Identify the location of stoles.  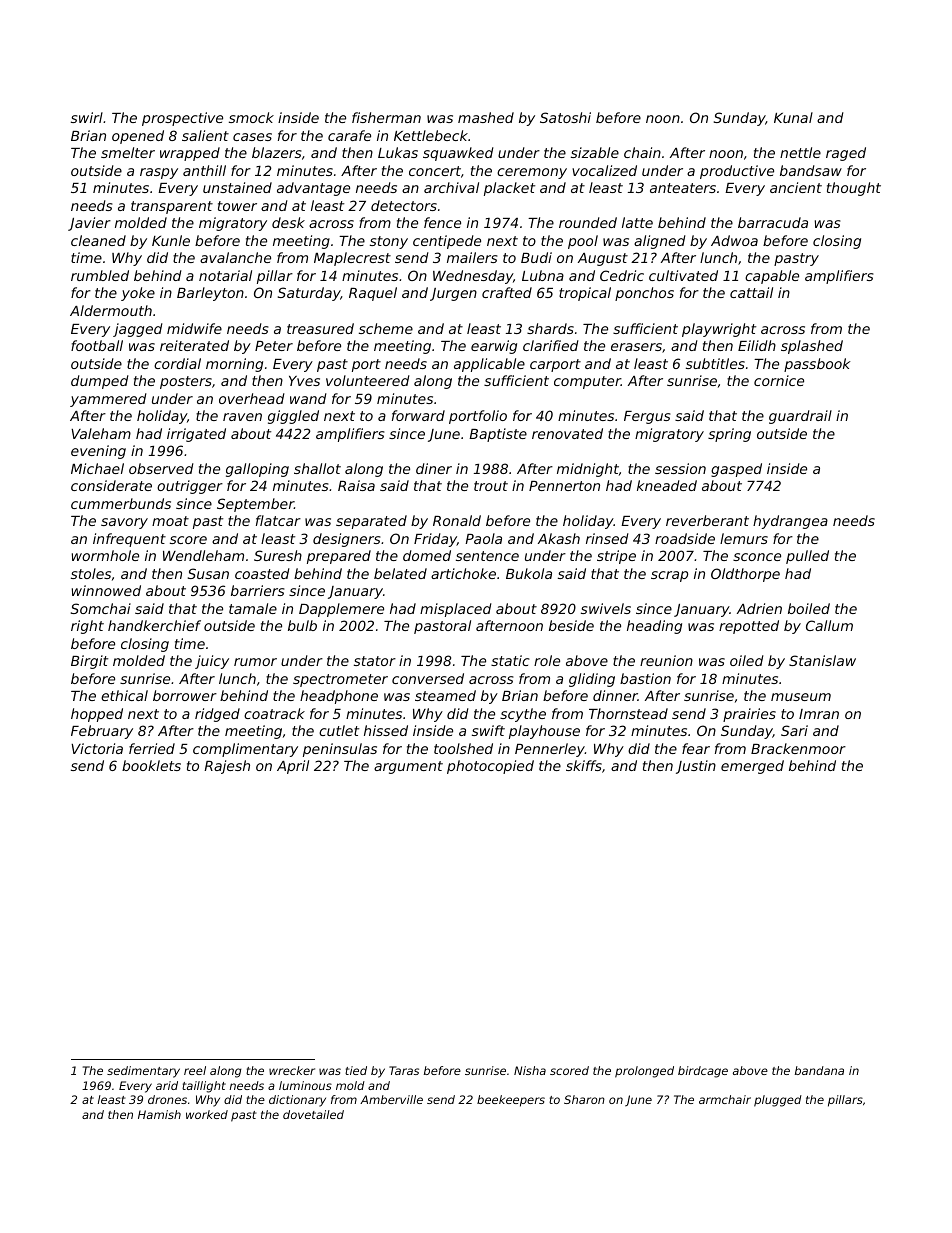
(91, 573).
